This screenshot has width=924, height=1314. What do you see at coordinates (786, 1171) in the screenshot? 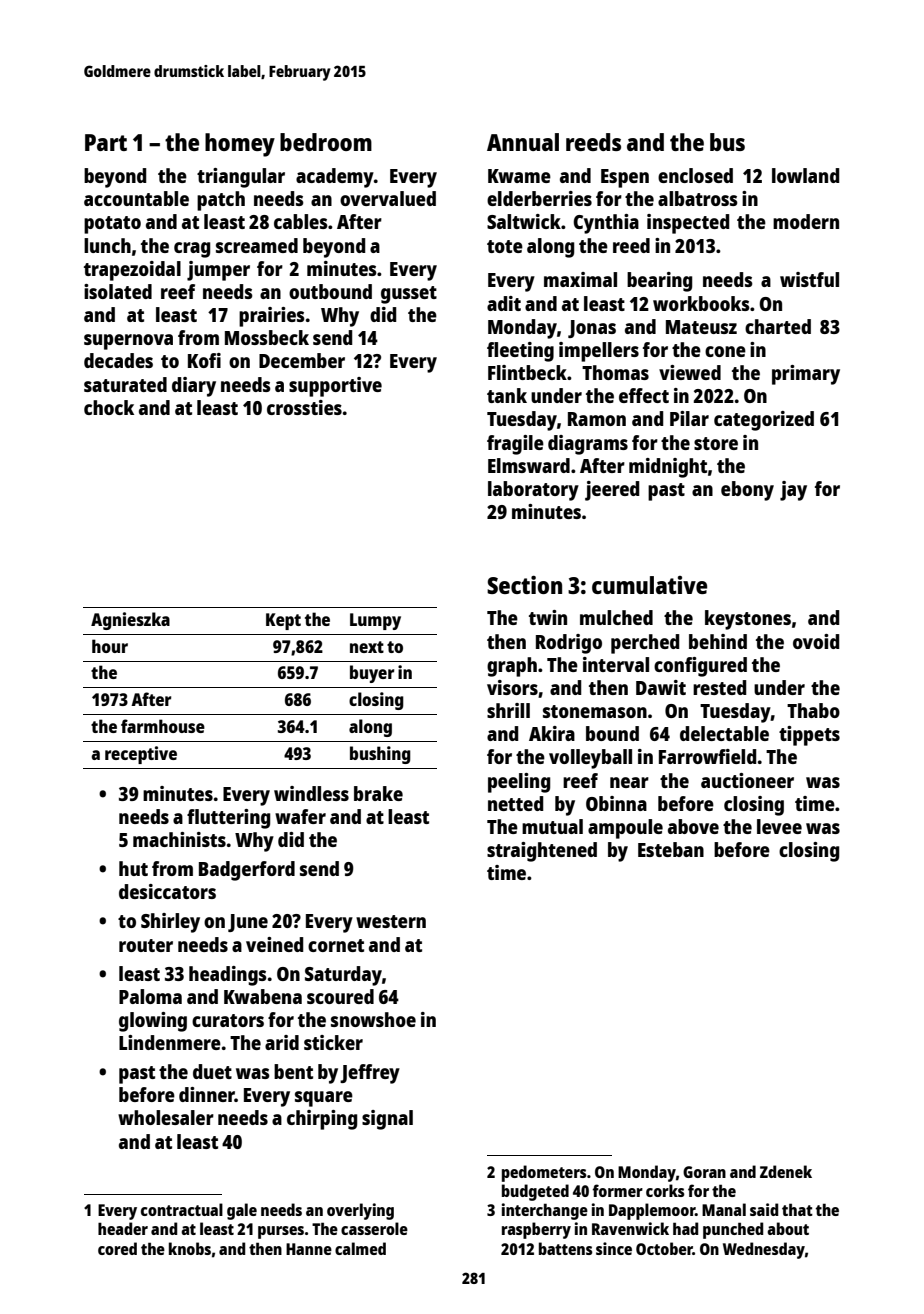
I see `Zdenek` at bounding box center [786, 1171].
